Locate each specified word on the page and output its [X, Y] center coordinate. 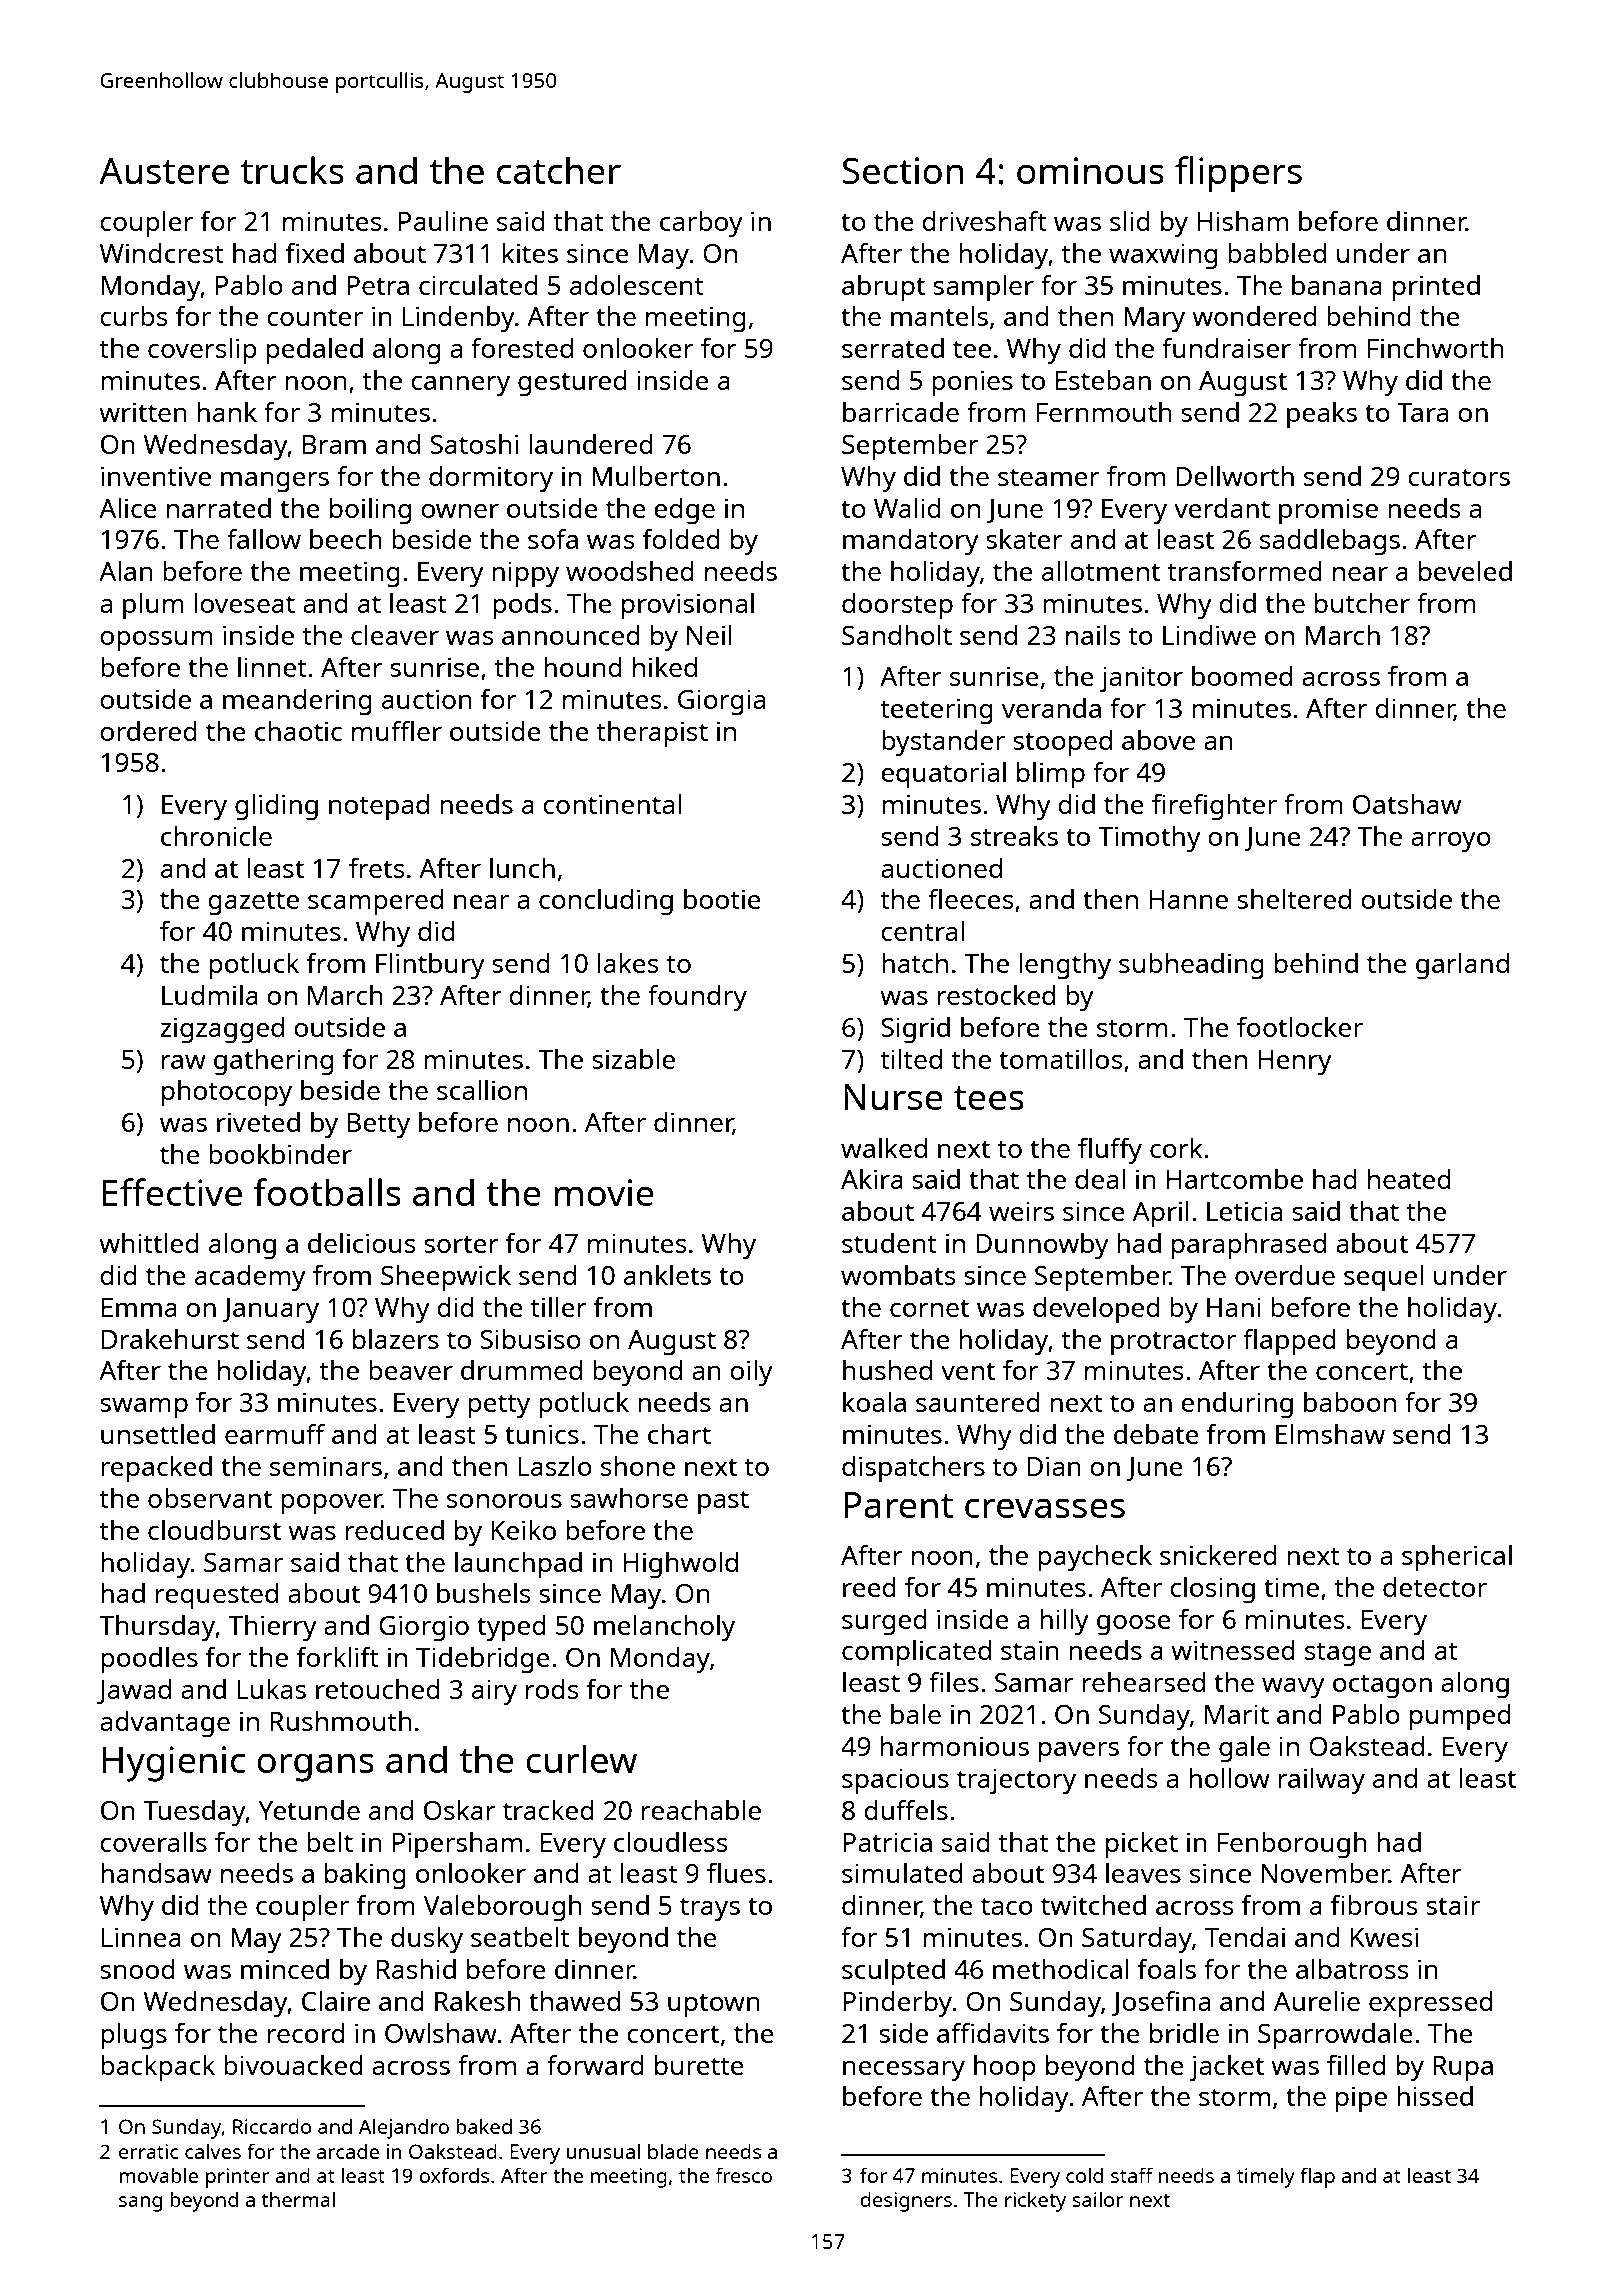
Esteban [1103, 380]
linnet [272, 667]
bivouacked [293, 2065]
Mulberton [656, 476]
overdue [1285, 1275]
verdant [1222, 508]
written [143, 412]
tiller [558, 1307]
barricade [901, 412]
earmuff [275, 1433]
